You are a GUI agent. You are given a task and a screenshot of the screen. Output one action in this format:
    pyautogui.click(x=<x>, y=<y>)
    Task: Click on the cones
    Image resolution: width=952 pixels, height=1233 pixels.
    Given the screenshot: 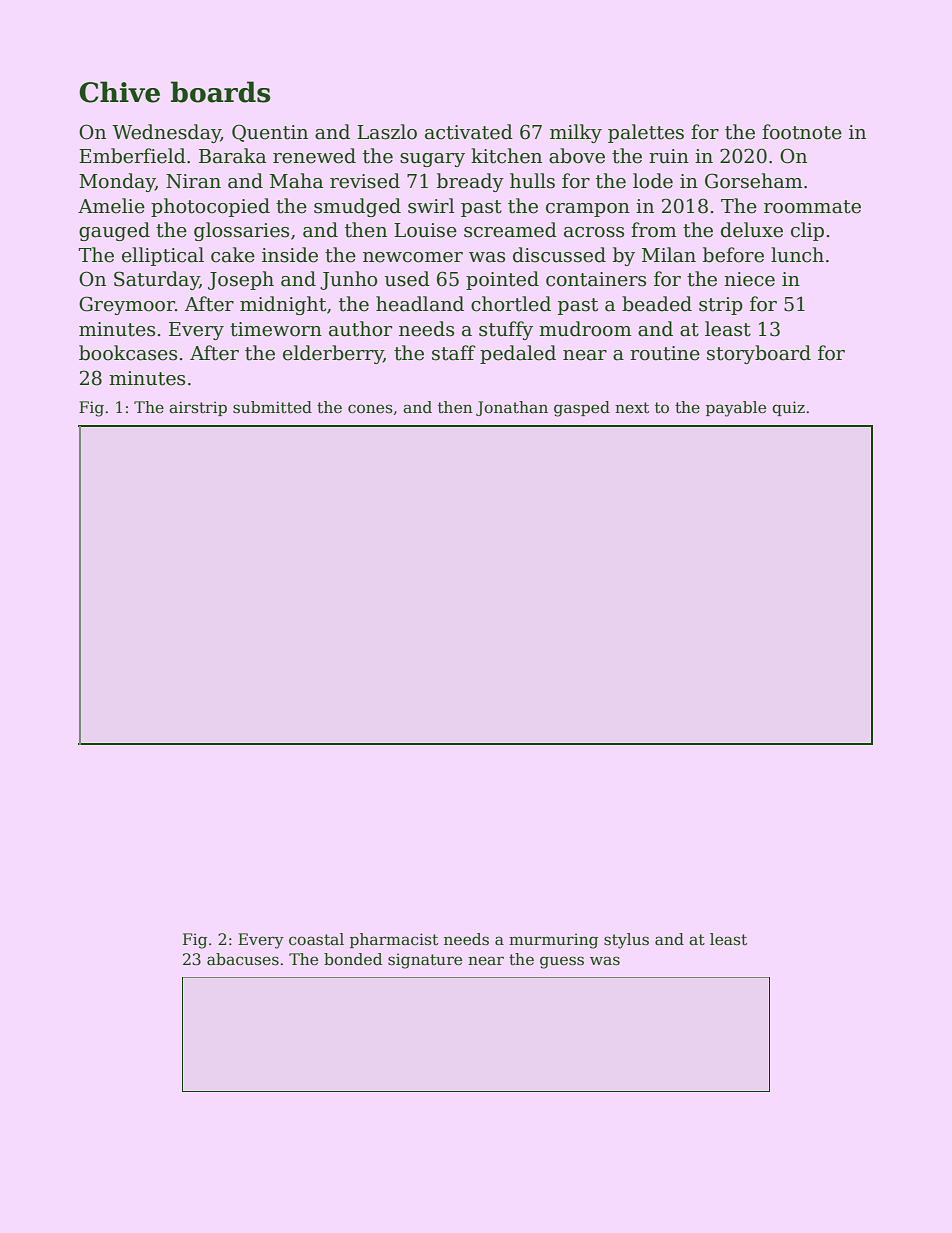 What is the action you would take?
    pyautogui.click(x=370, y=409)
